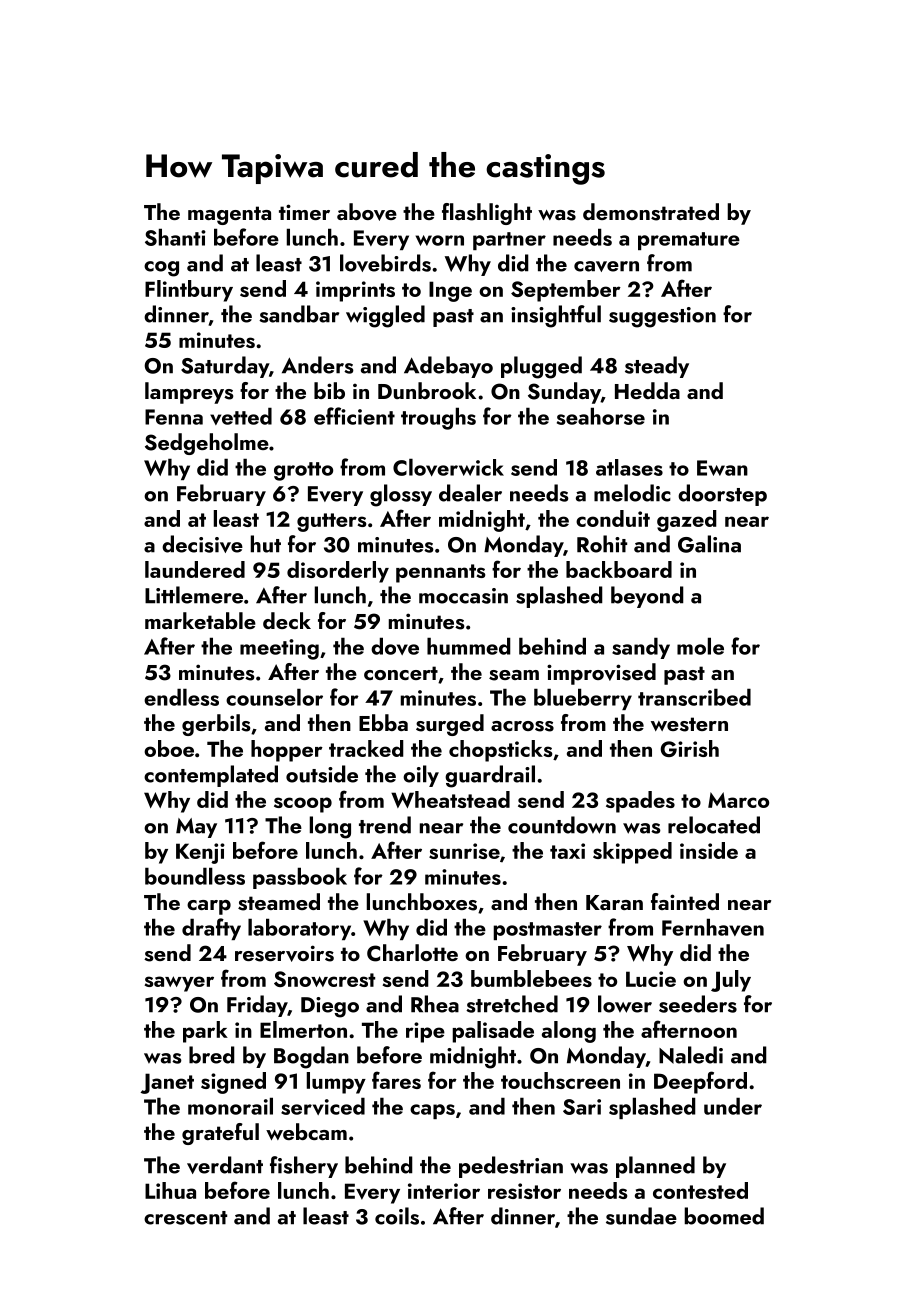  What do you see at coordinates (412, 953) in the screenshot?
I see `Charlotte` at bounding box center [412, 953].
